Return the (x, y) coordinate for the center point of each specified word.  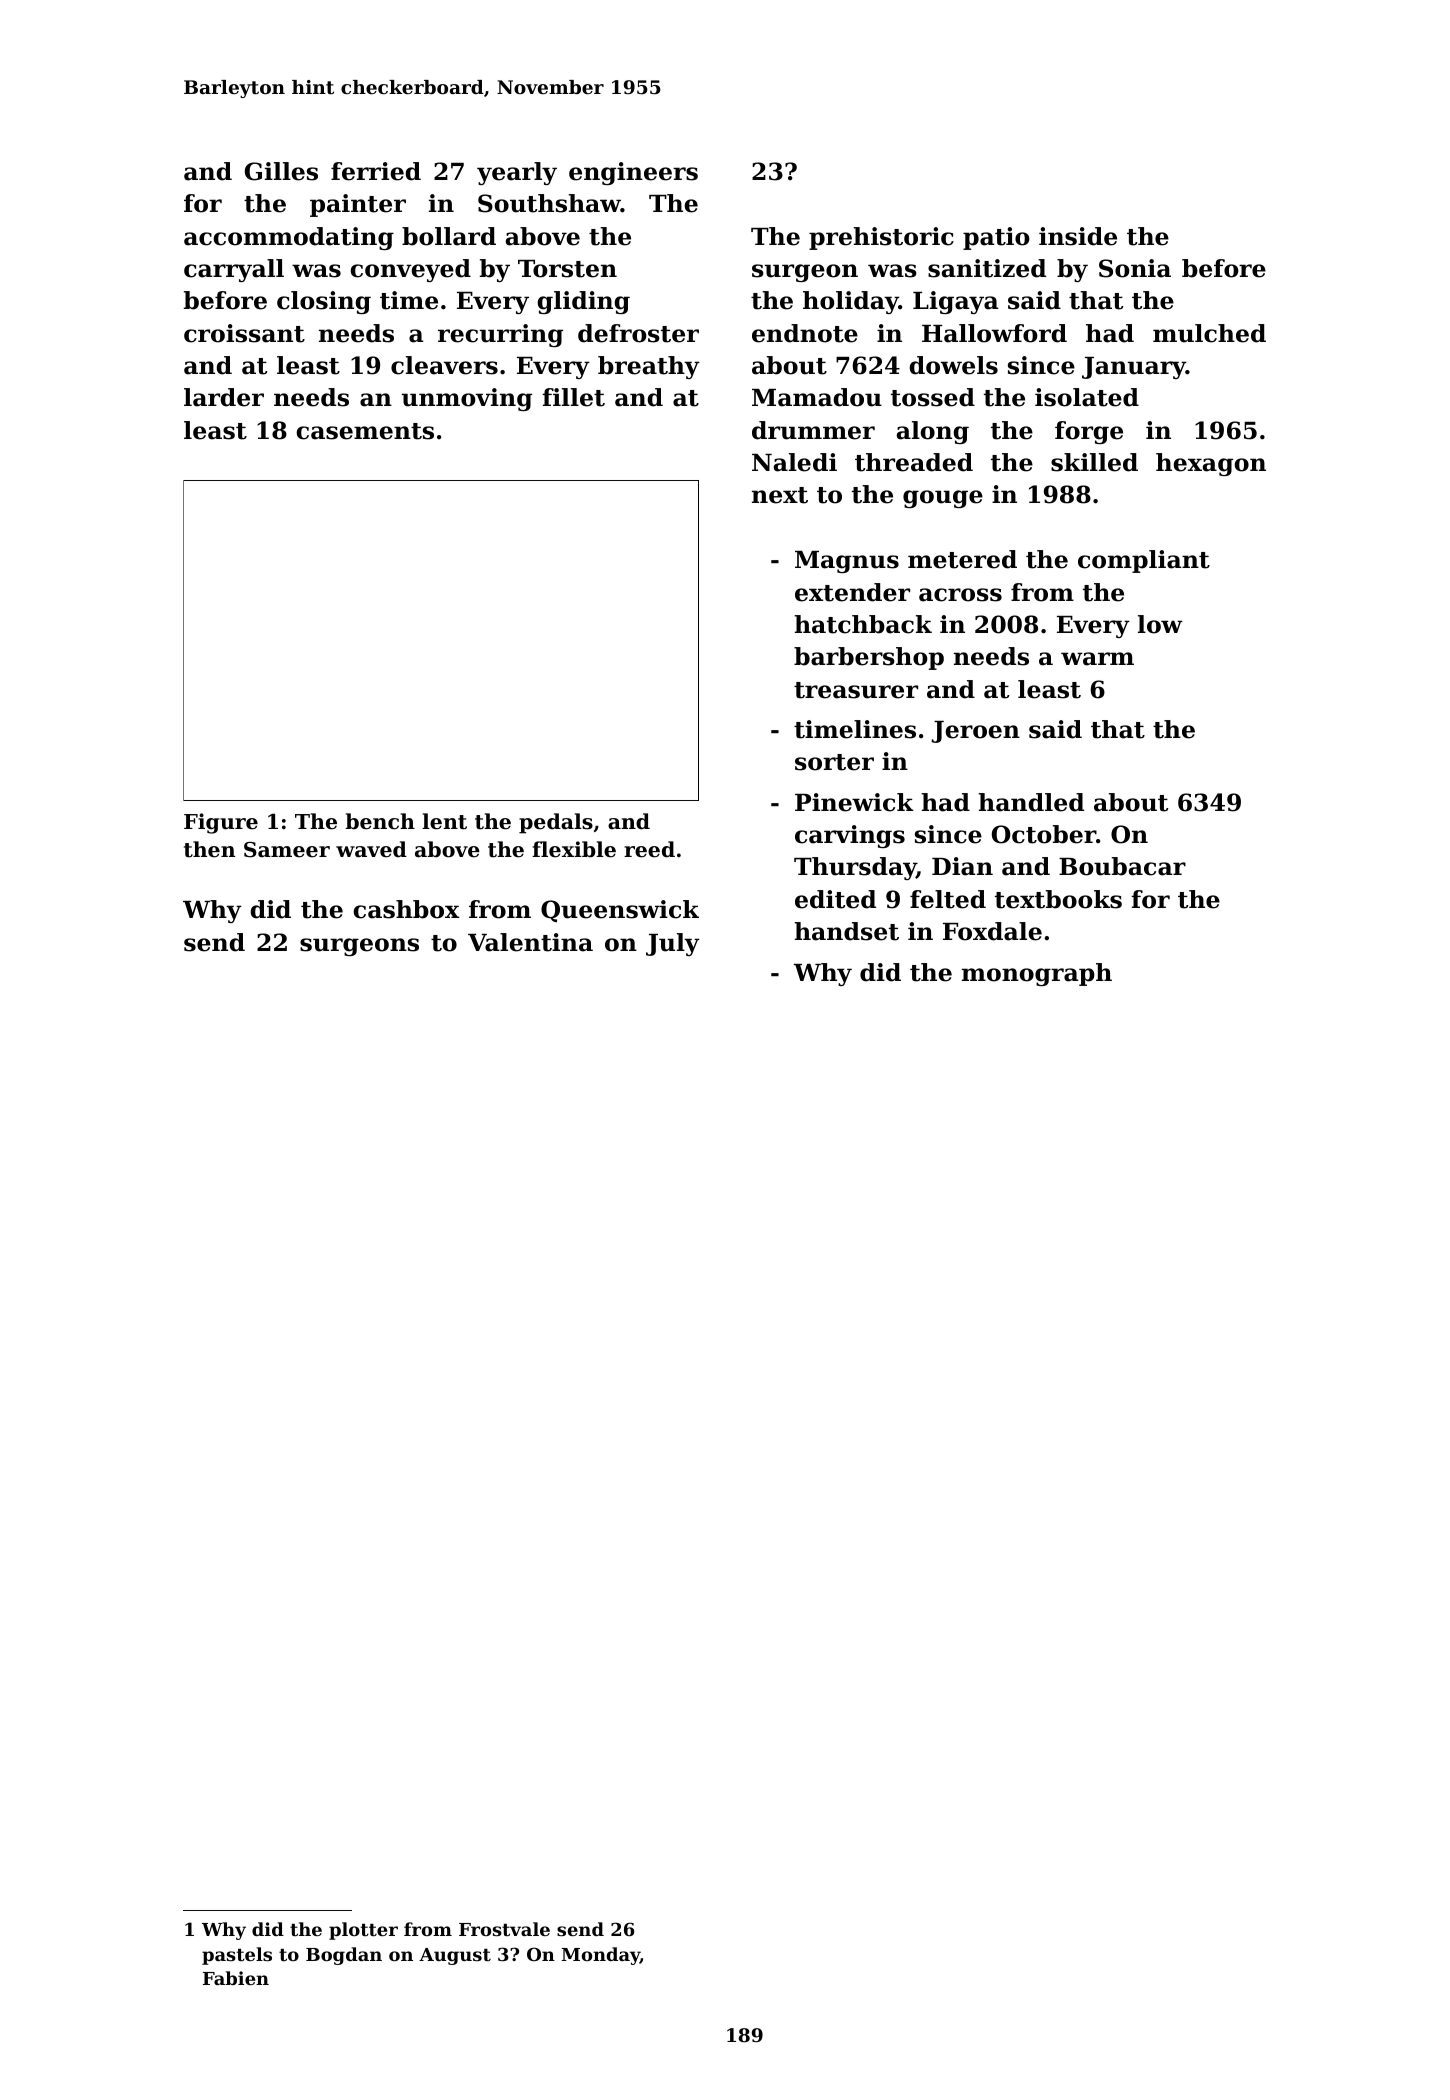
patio (996, 238)
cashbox (406, 909)
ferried (376, 171)
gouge (943, 499)
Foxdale (992, 931)
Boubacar (1122, 866)
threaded (914, 462)
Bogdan (344, 1956)
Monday (600, 1956)
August (455, 1956)
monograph (1037, 974)
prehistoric (881, 238)
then (209, 849)
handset (846, 931)
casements (365, 431)
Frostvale (504, 1929)
